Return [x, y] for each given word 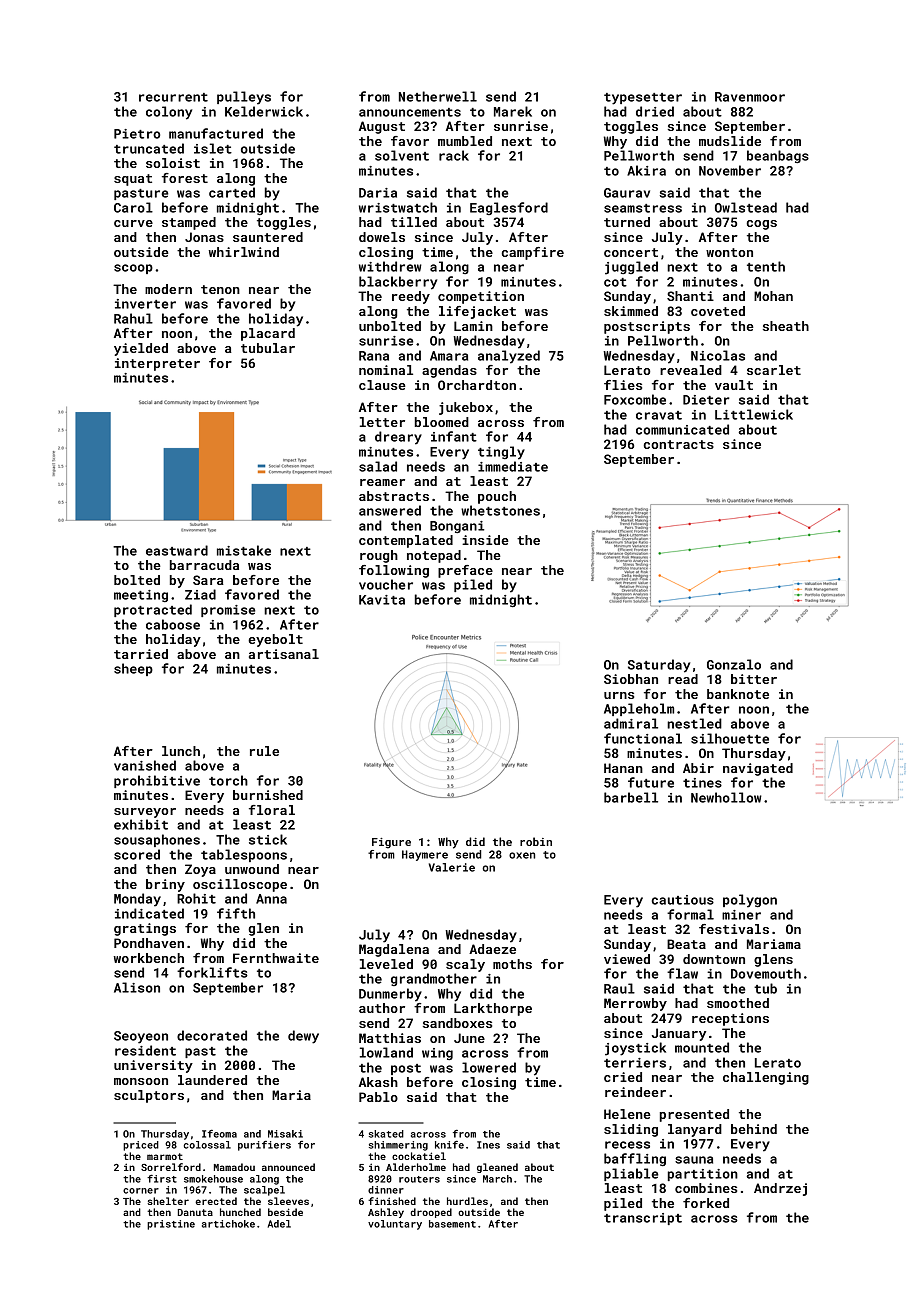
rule [264, 751]
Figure [391, 843]
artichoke [228, 1224]
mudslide [730, 141]
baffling [635, 1159]
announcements [410, 112]
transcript [643, 1219]
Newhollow [726, 797]
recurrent [173, 97]
